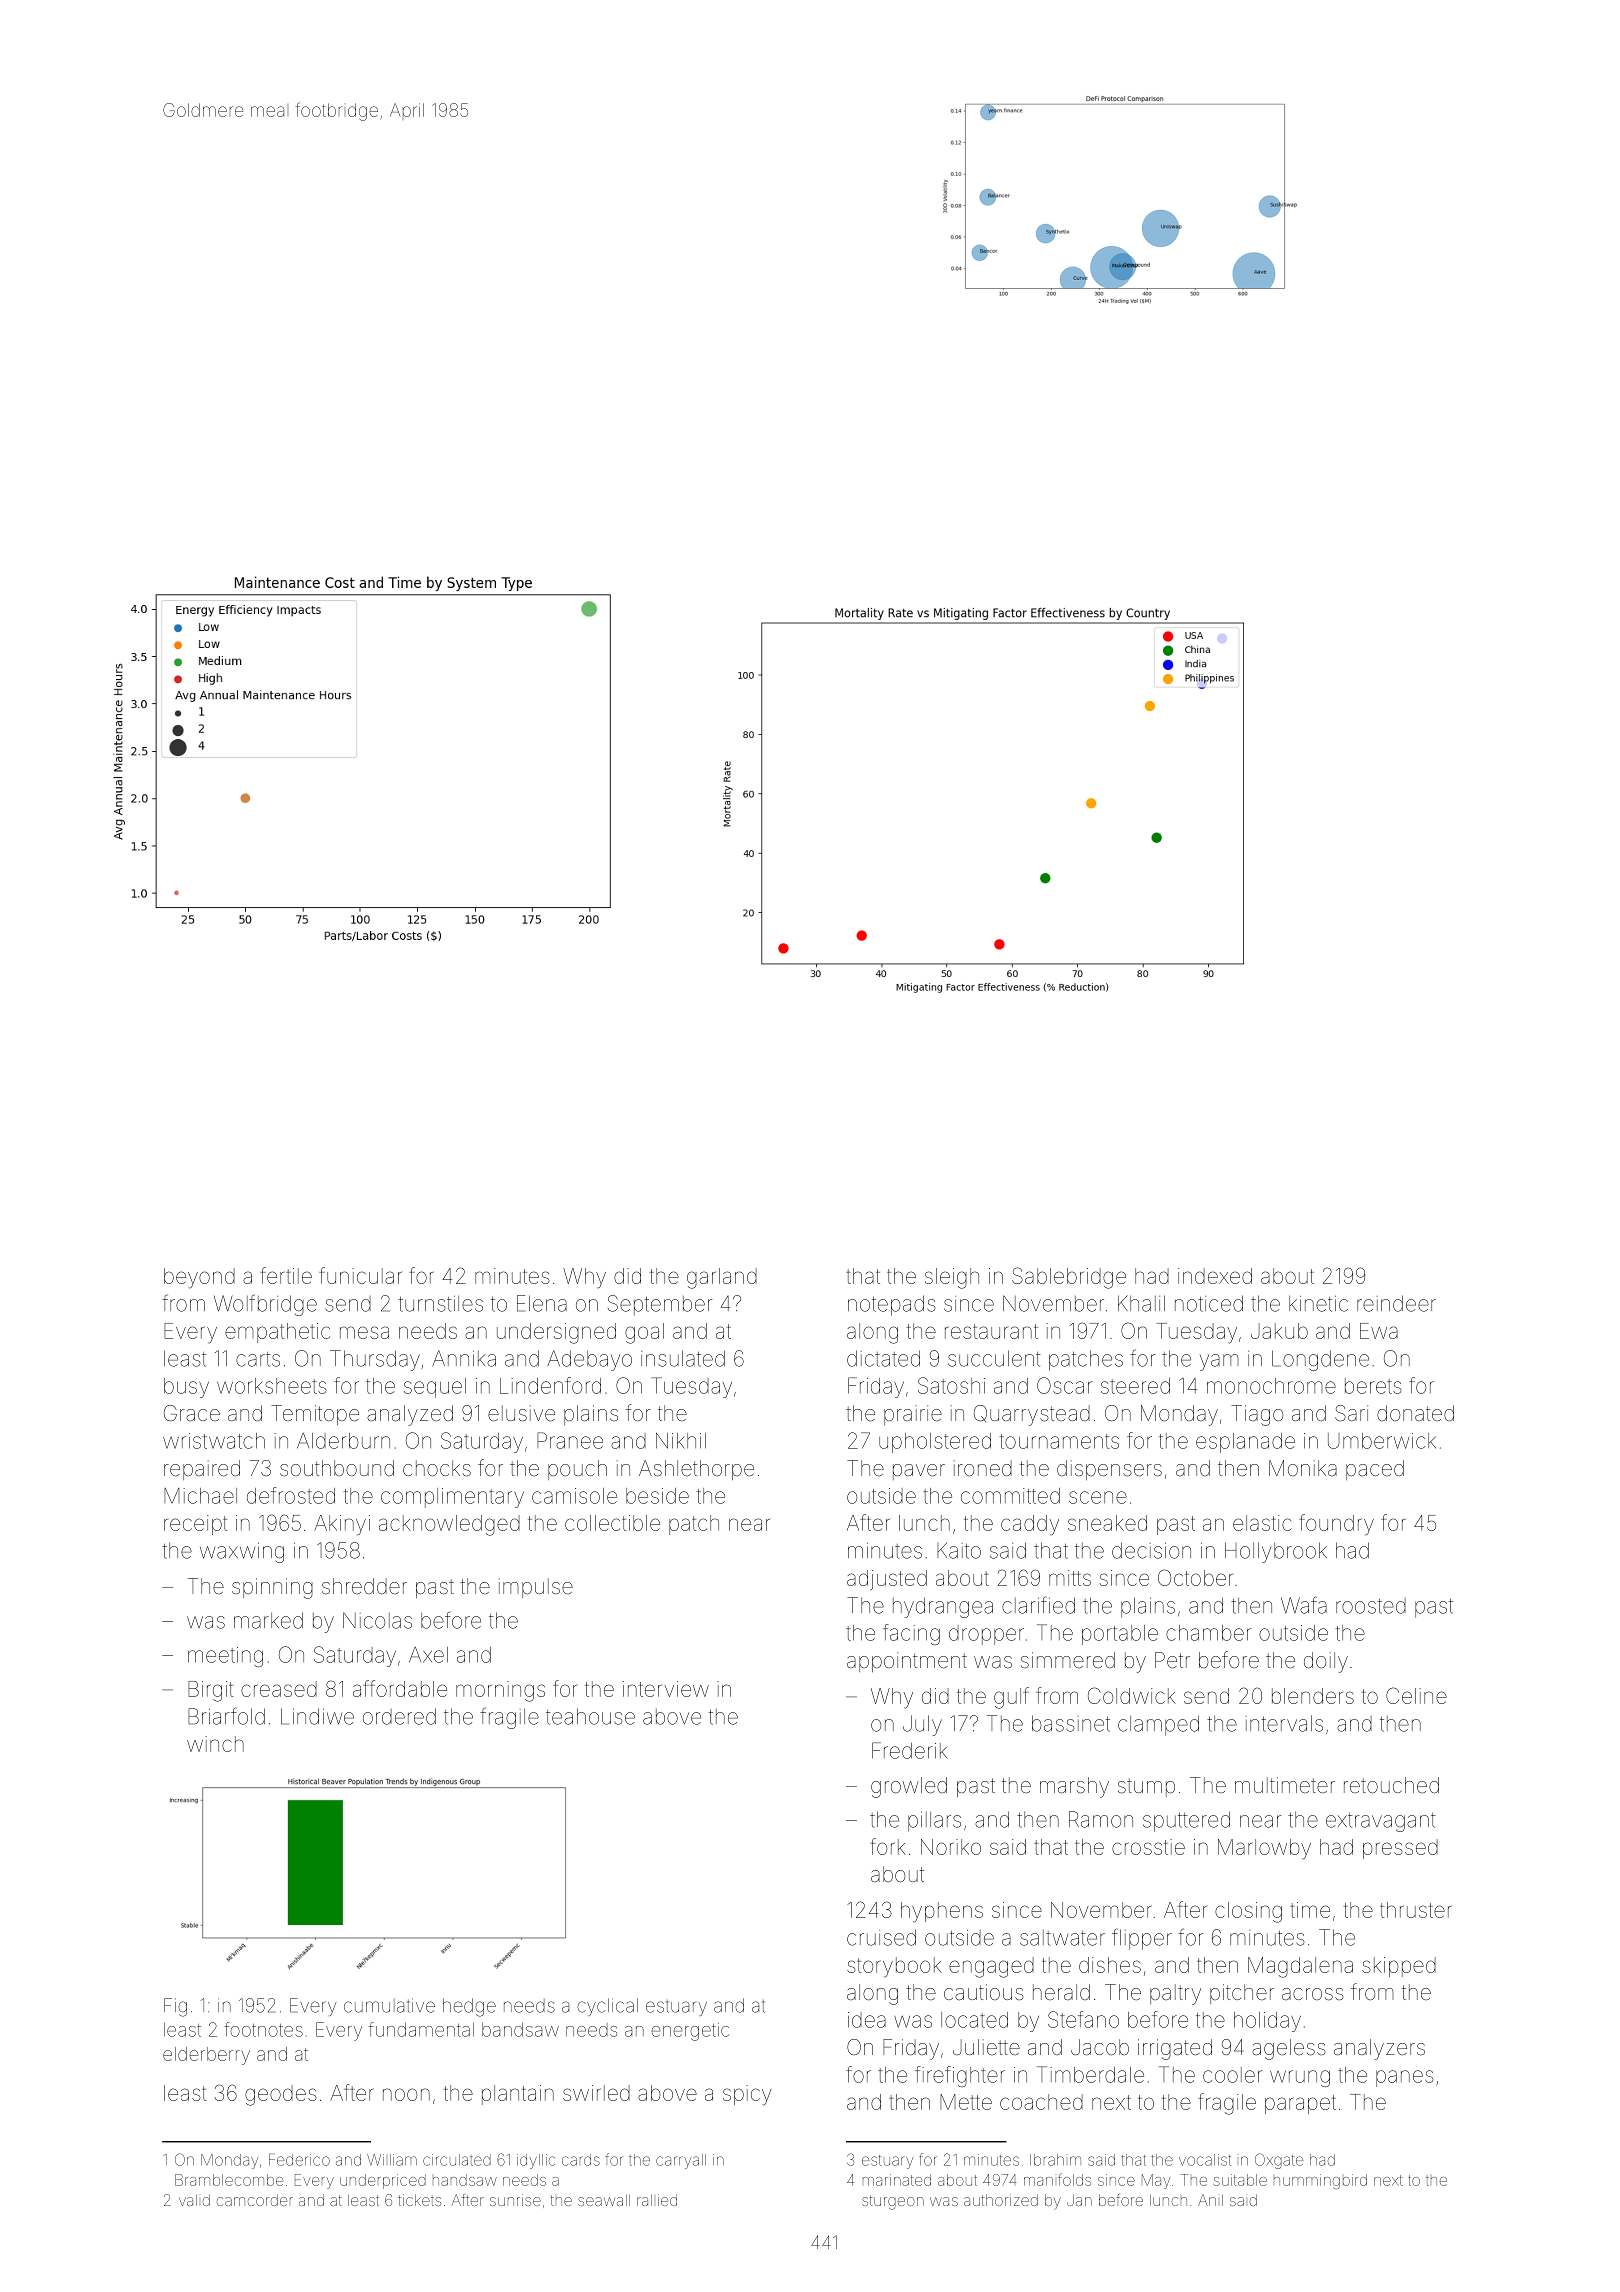  Describe the element at coordinates (1219, 1362) in the image. I see `yam` at that location.
